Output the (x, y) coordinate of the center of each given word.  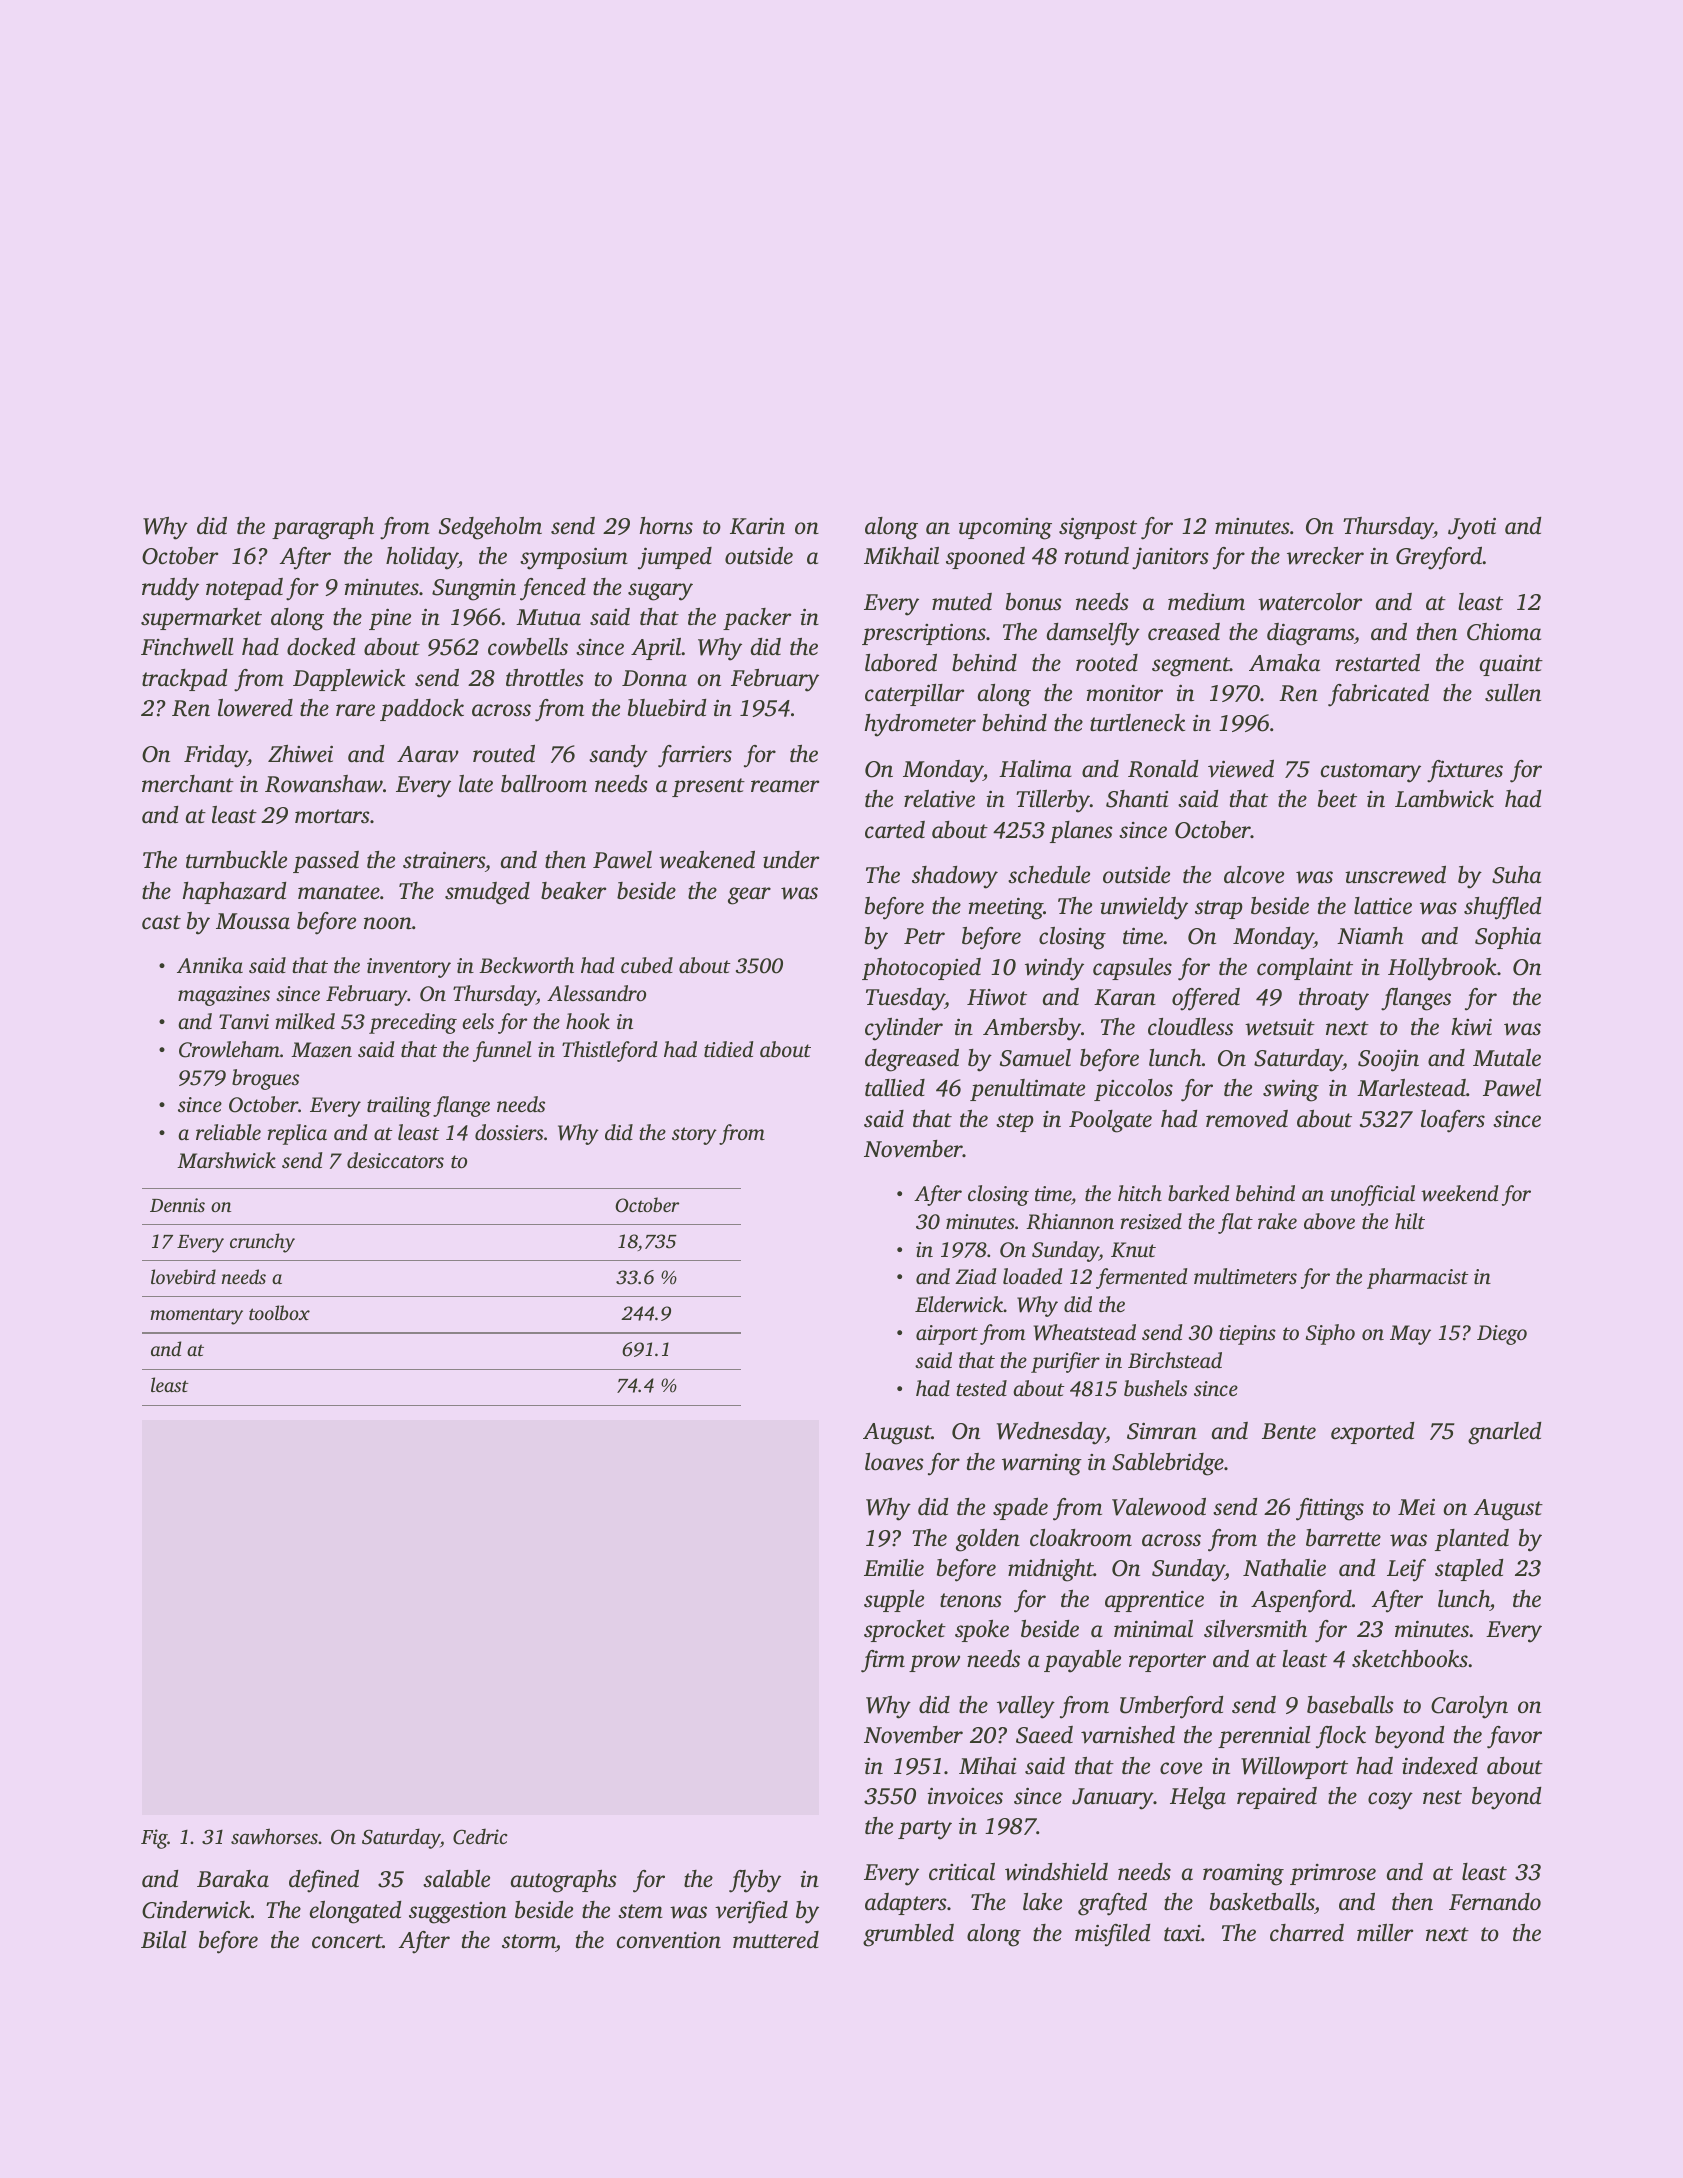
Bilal (163, 1939)
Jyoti (1472, 528)
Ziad (976, 1276)
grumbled (908, 1935)
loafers (1453, 1121)
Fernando (1495, 1902)
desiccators (395, 1160)
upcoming (1005, 529)
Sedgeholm (490, 528)
